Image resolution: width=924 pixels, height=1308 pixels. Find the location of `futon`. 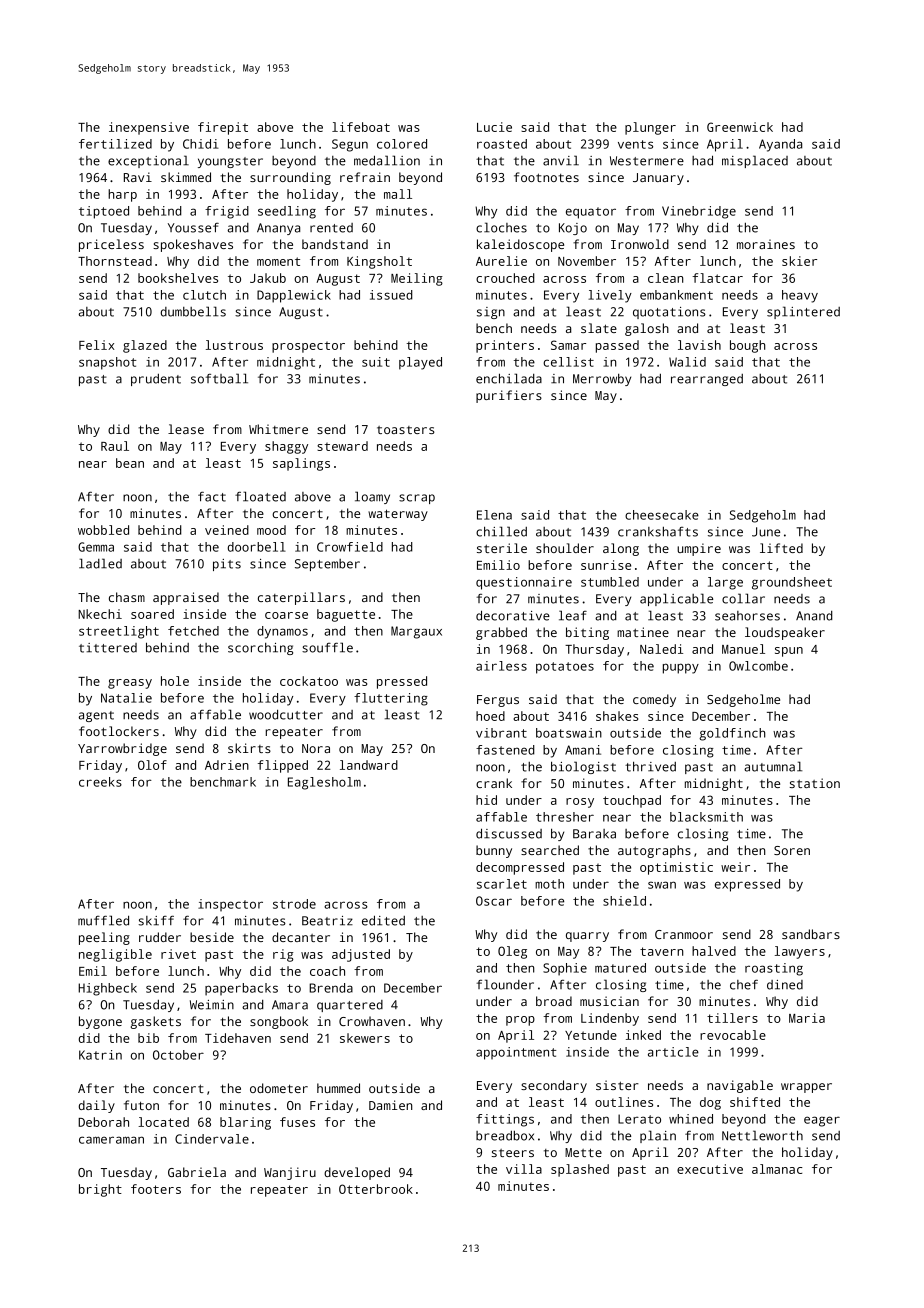

futon is located at coordinates (141, 1105).
